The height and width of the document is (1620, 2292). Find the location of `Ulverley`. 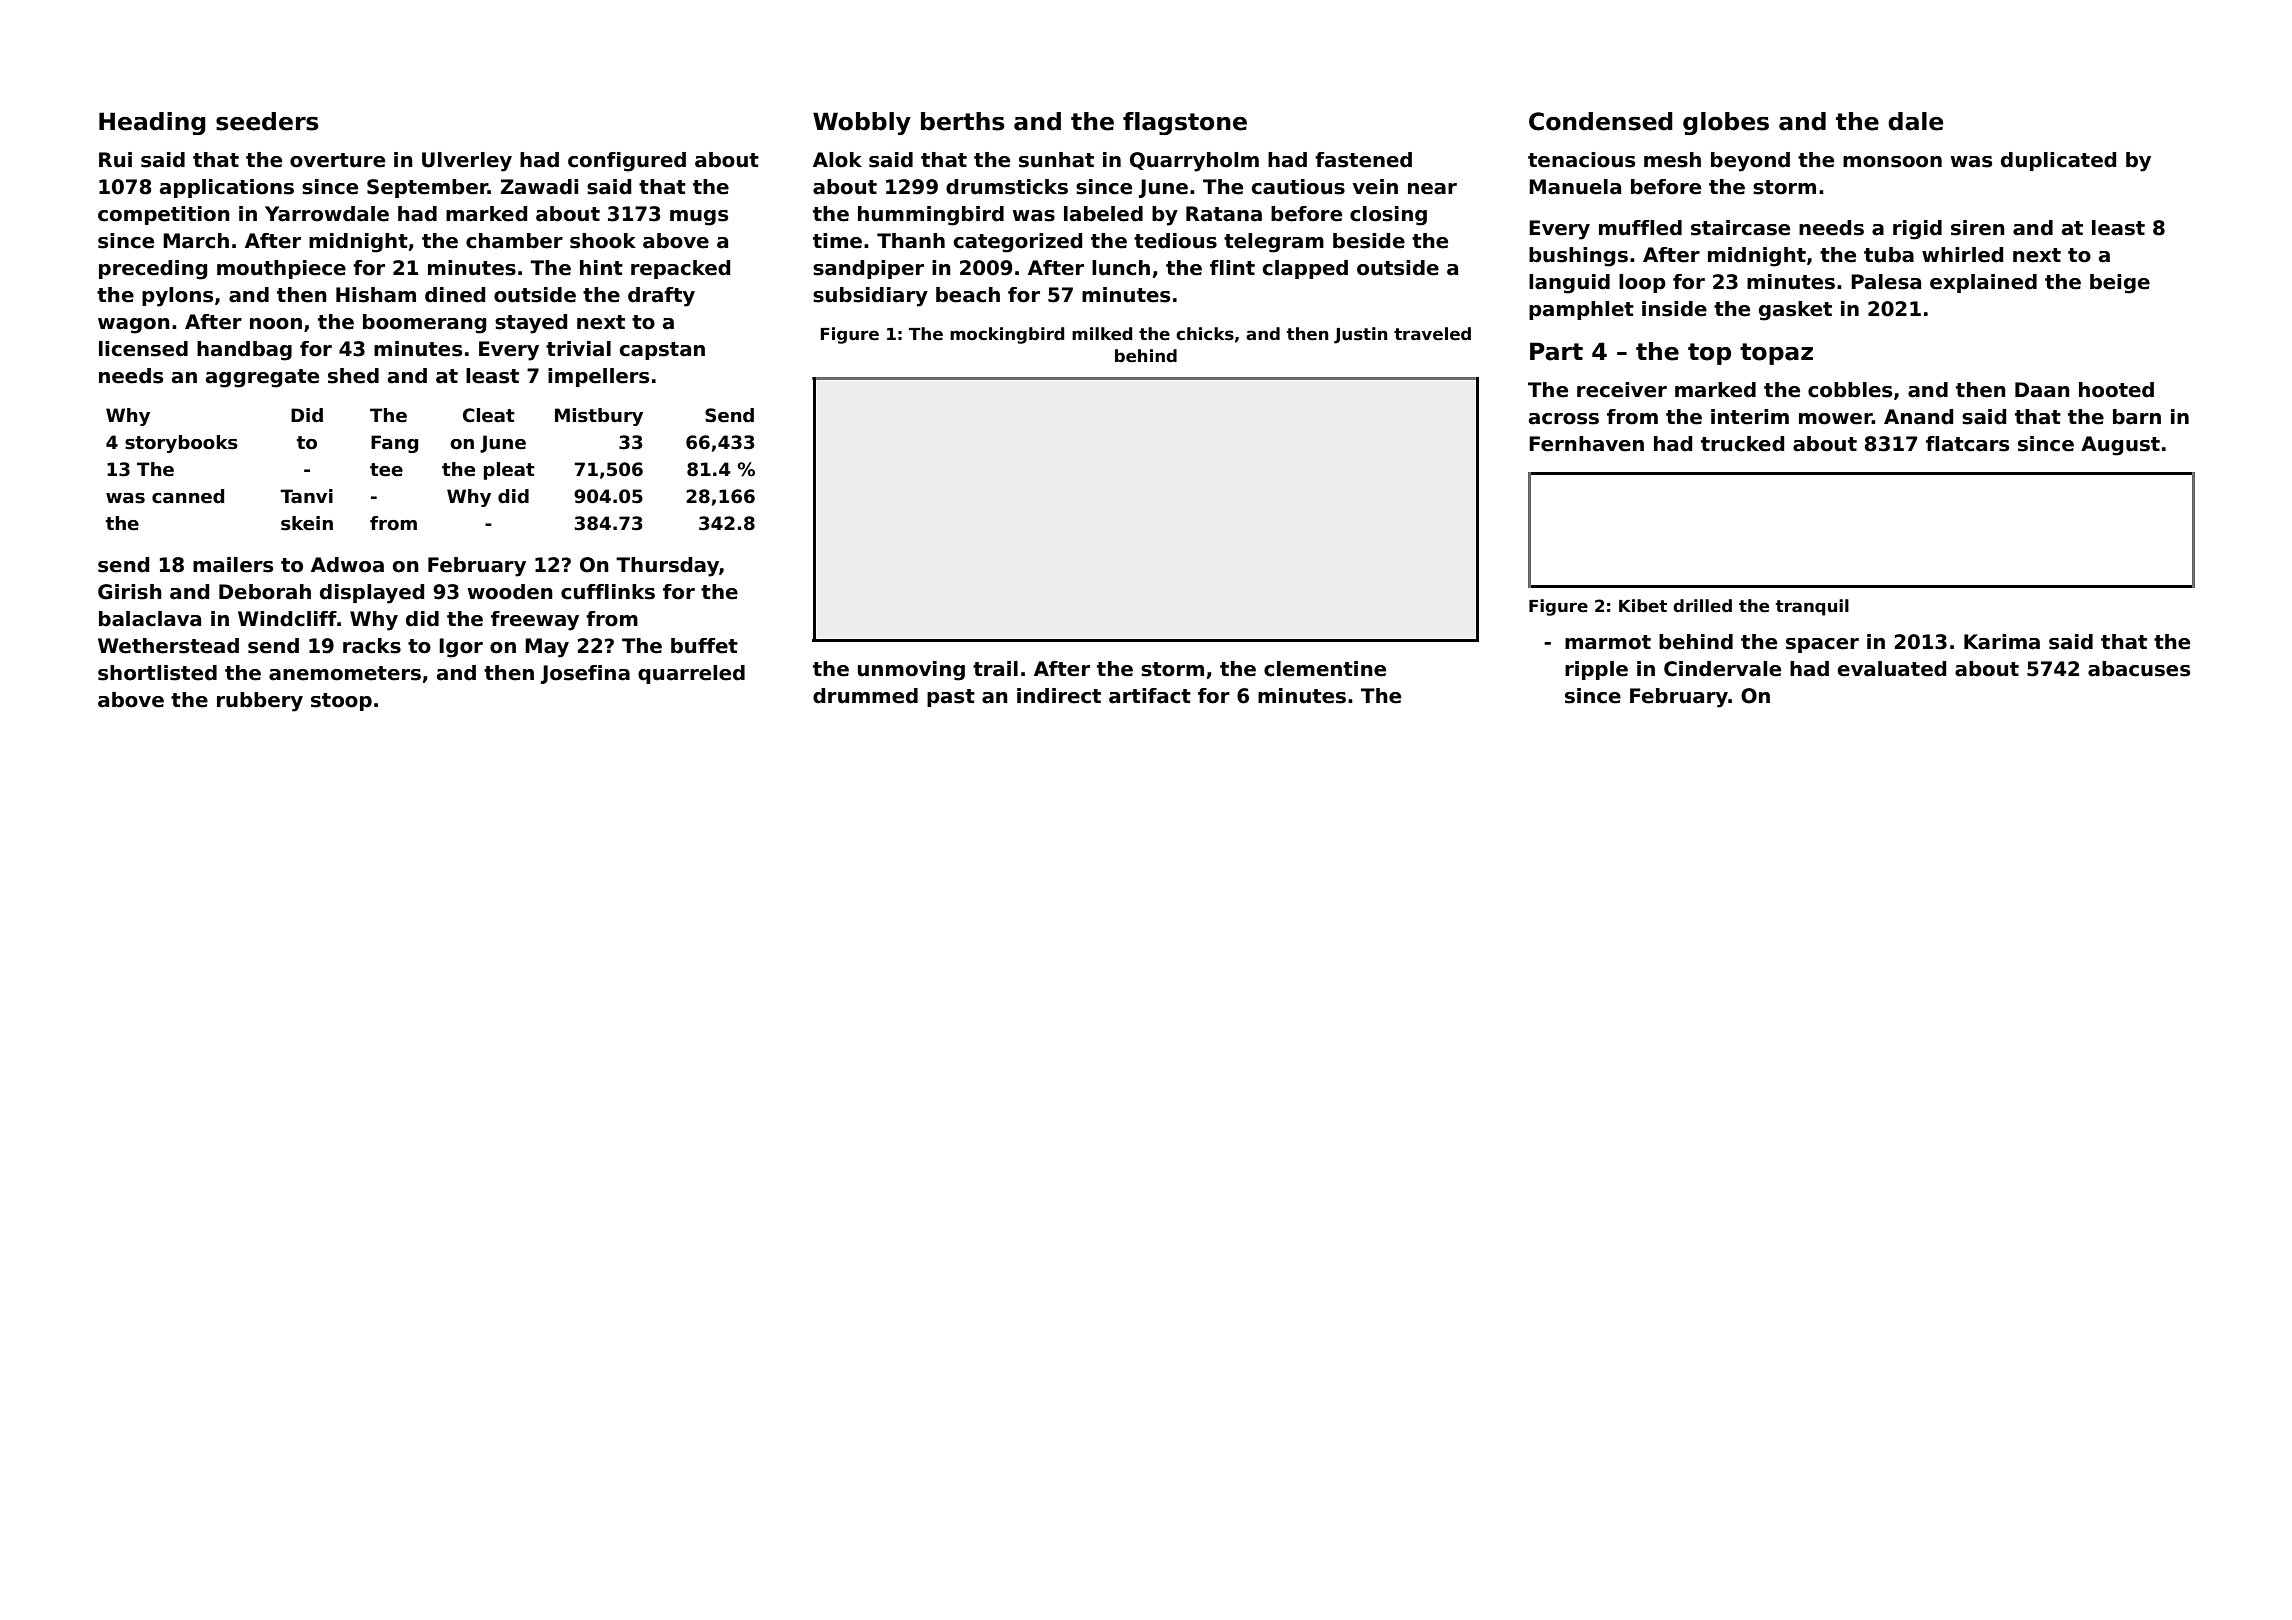

Ulverley is located at coordinates (467, 162).
